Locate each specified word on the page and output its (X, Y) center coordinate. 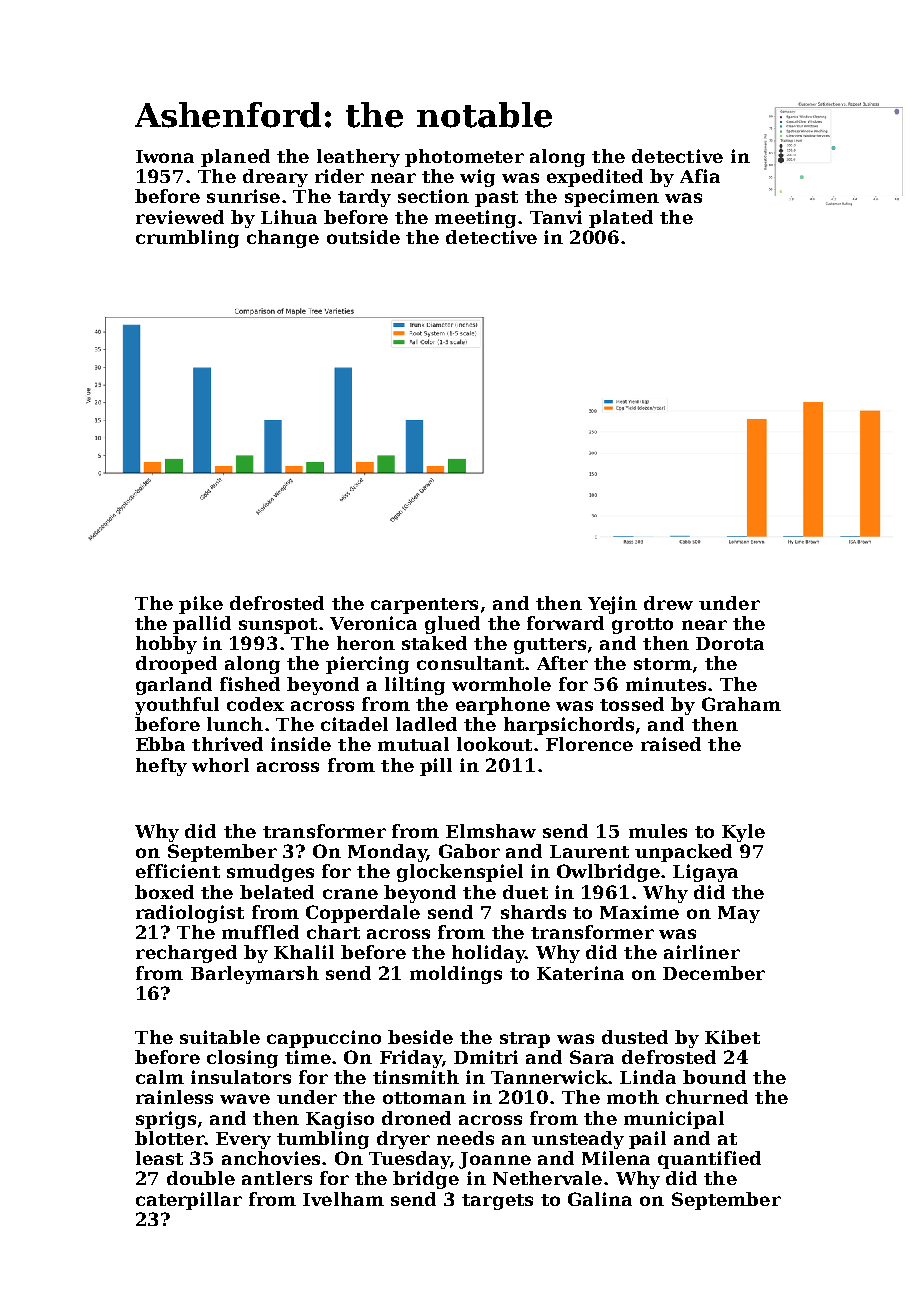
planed (235, 158)
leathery (358, 158)
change (283, 239)
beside (420, 1037)
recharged (186, 954)
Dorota (730, 643)
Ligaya (705, 873)
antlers (277, 1178)
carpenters (424, 606)
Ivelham (343, 1199)
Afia (700, 176)
